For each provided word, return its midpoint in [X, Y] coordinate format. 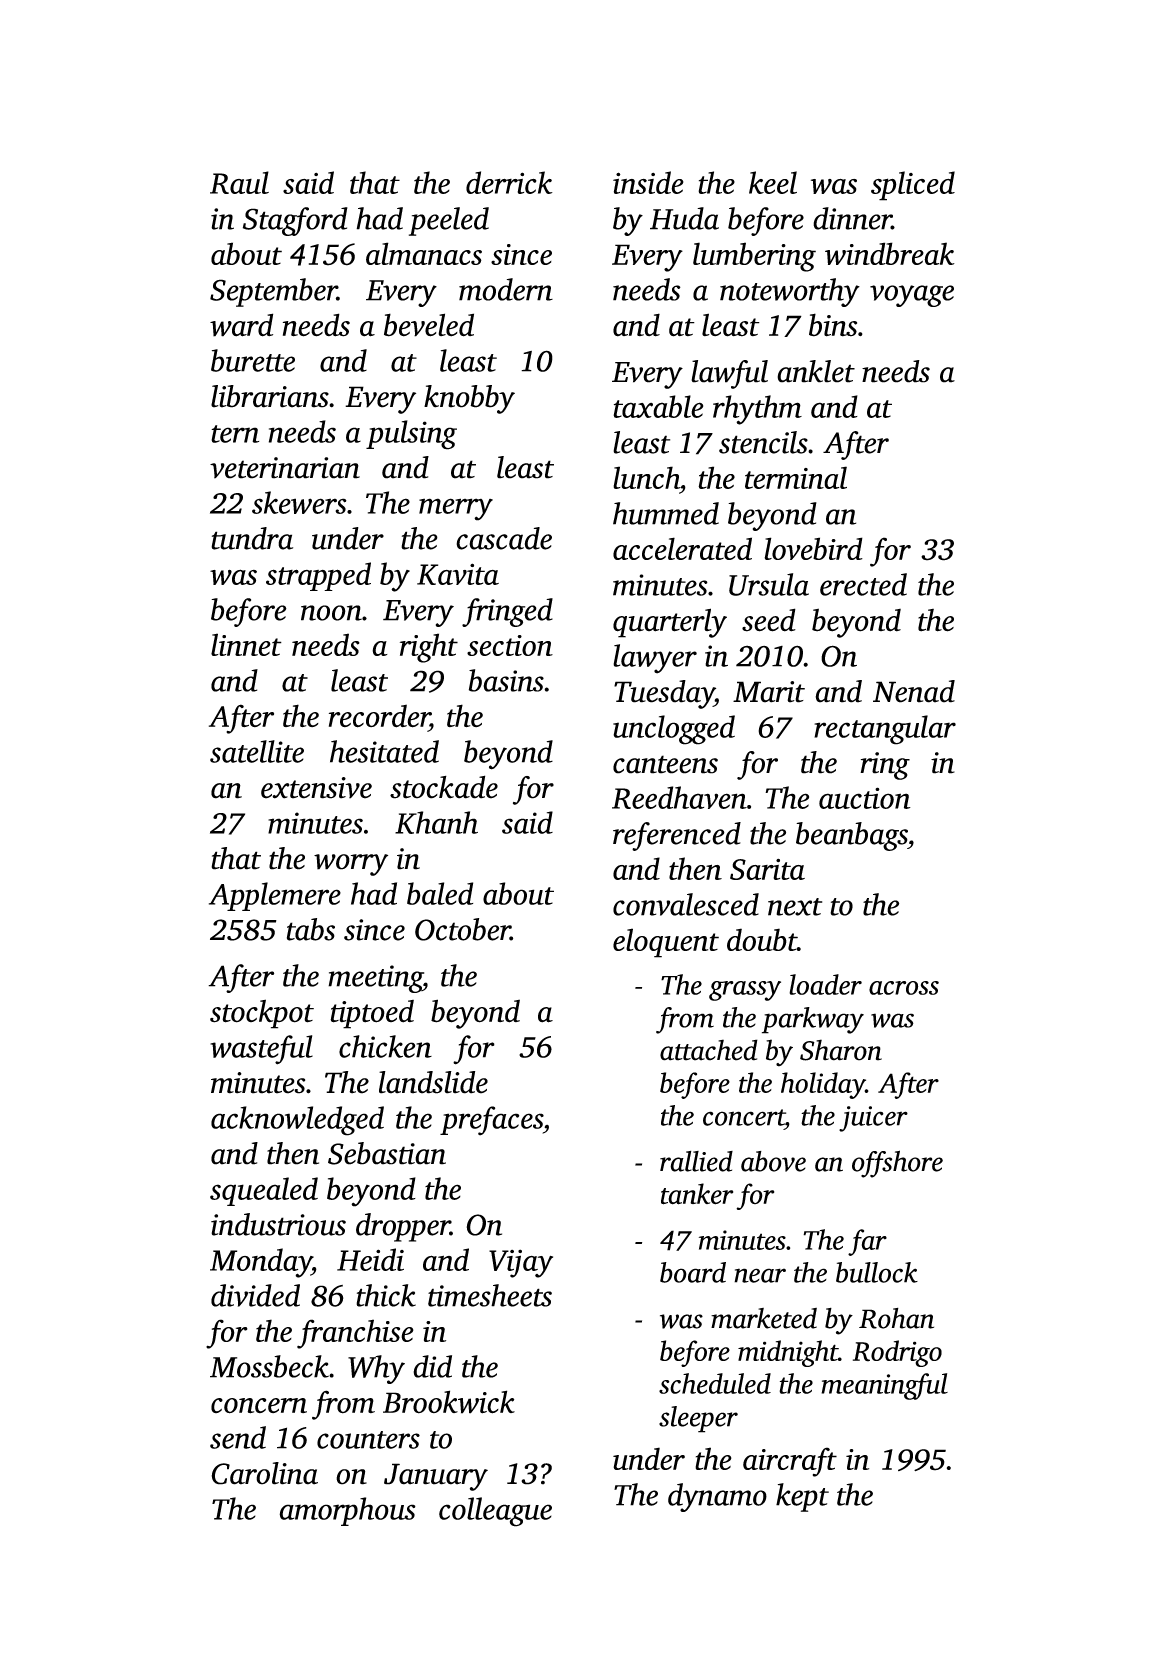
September [273, 292]
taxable [658, 406]
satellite [257, 751]
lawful [729, 374]
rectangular [885, 730]
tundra [252, 538]
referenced [677, 836]
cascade [504, 538]
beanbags [852, 836]
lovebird [813, 548]
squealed [264, 1191]
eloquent [666, 943]
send [238, 1437]
